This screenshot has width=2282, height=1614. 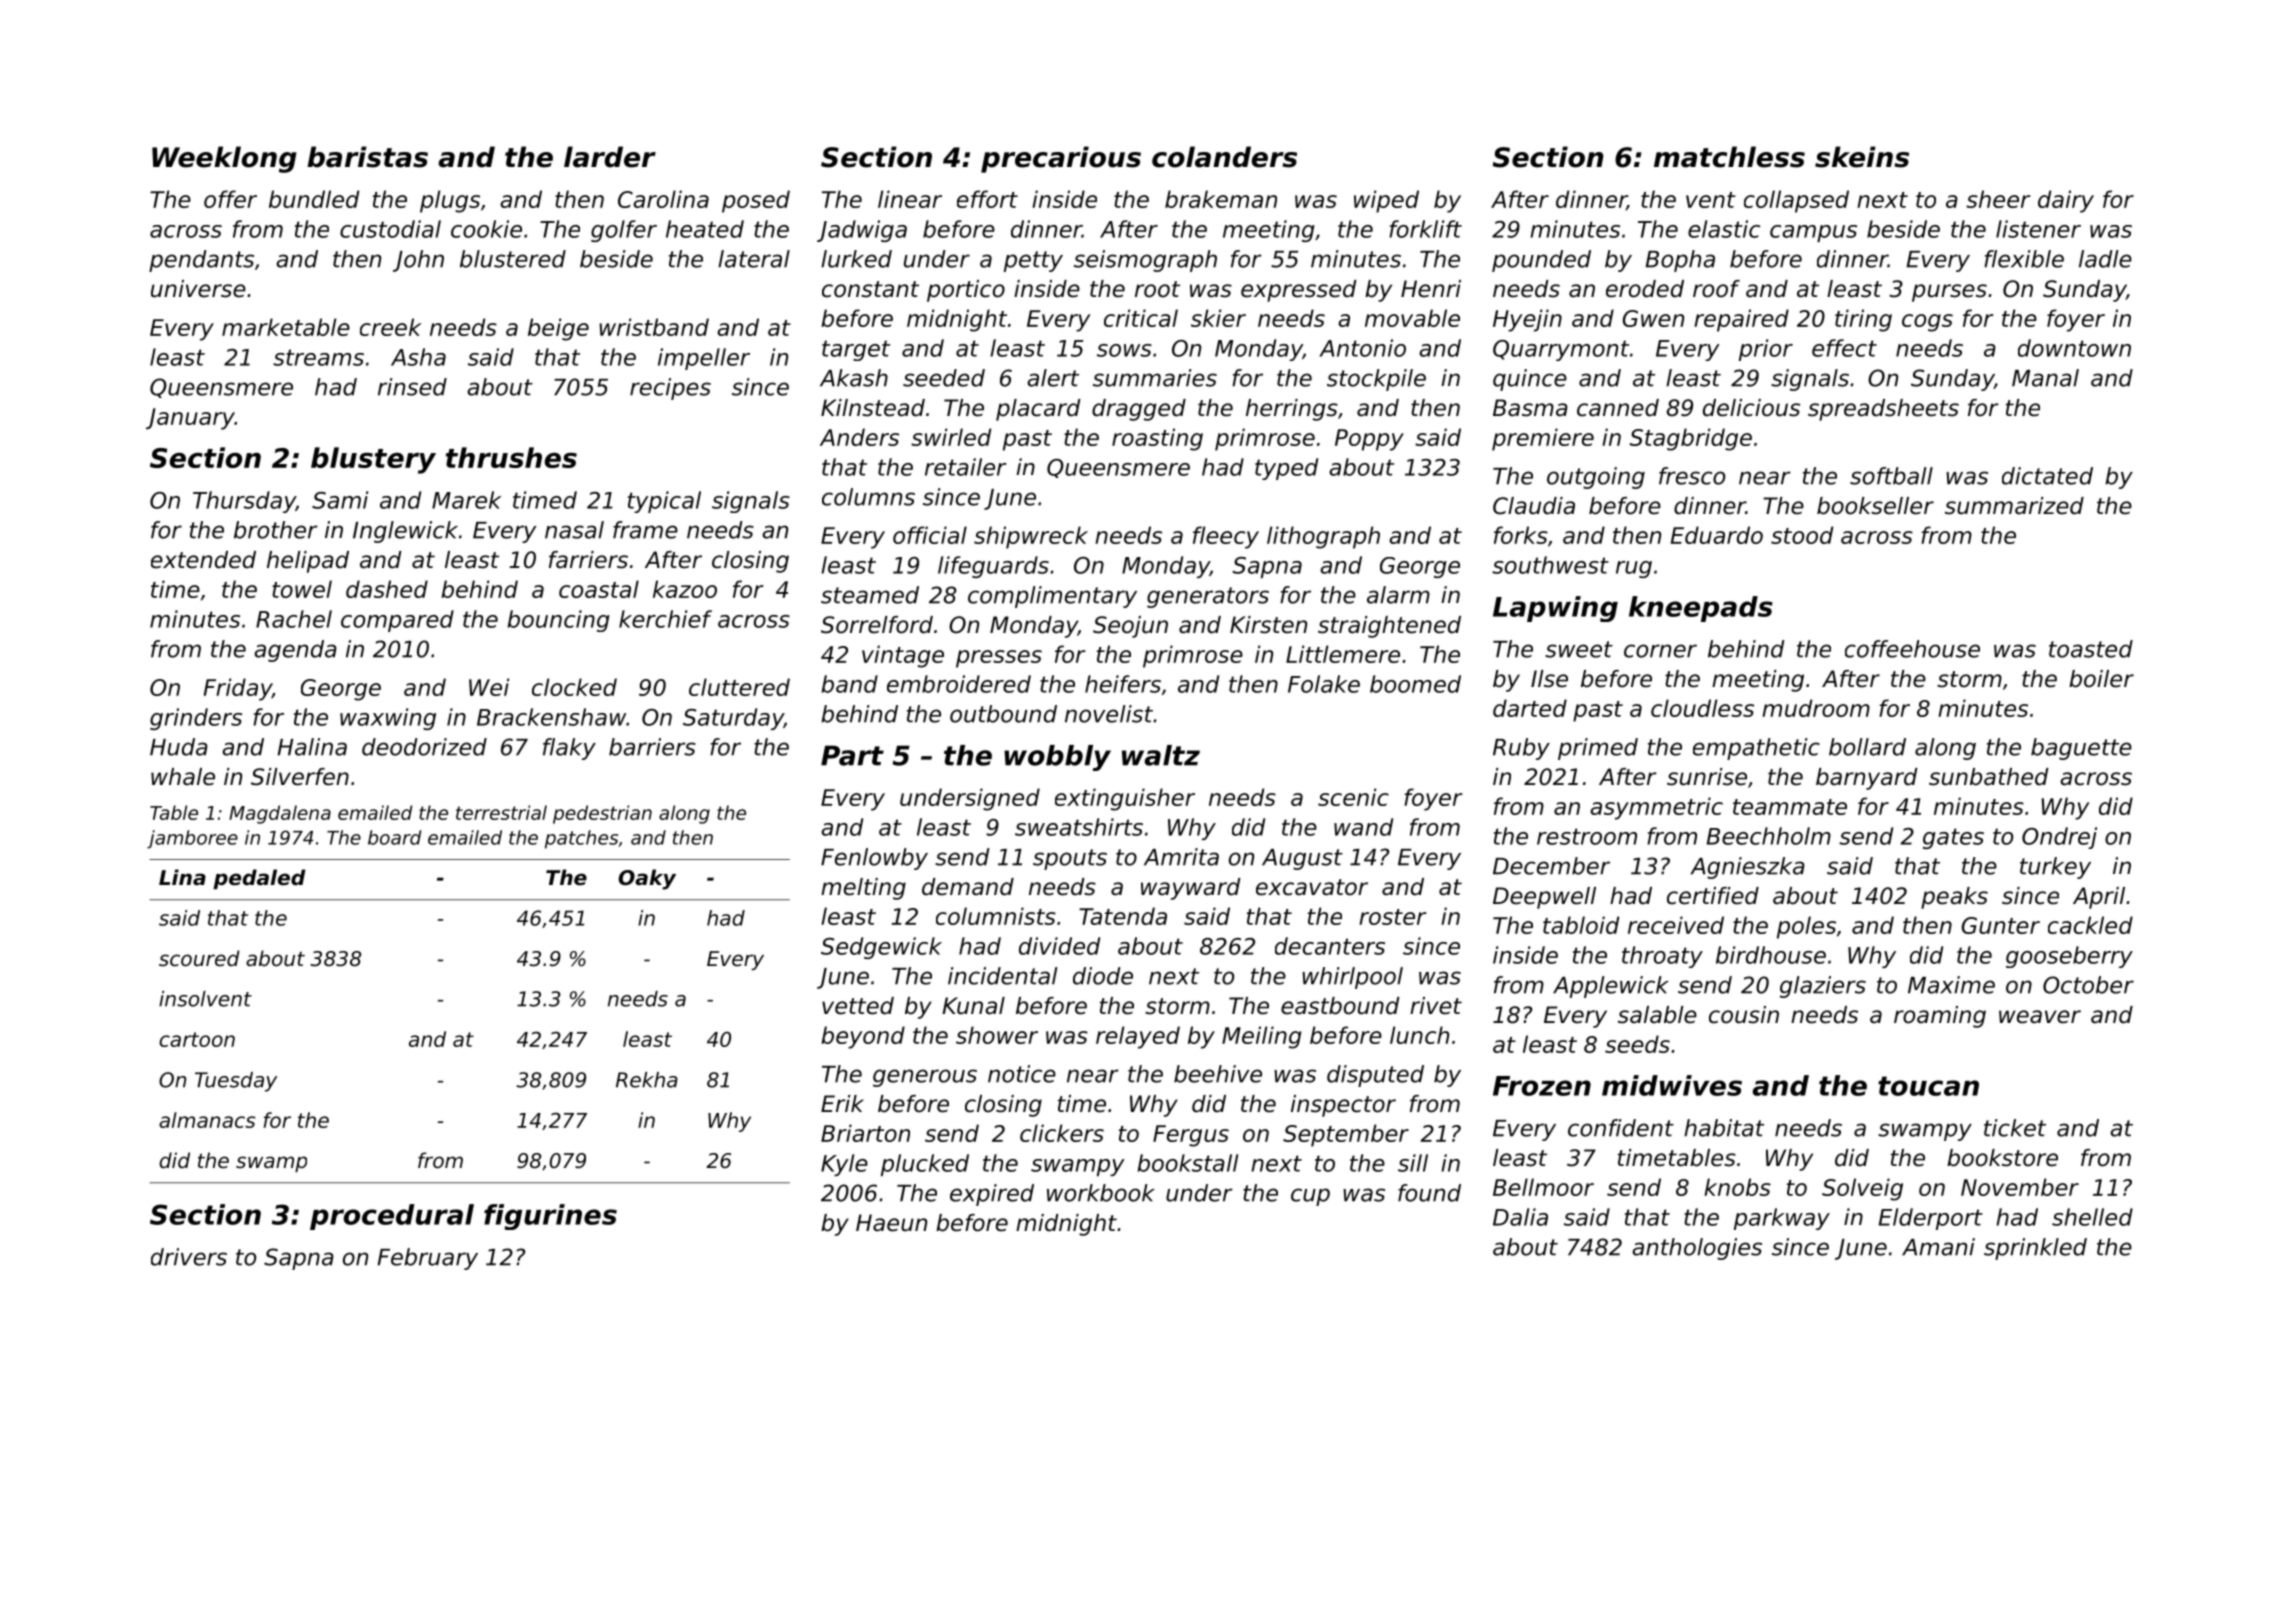 What do you see at coordinates (999, 659) in the screenshot?
I see `presses` at bounding box center [999, 659].
